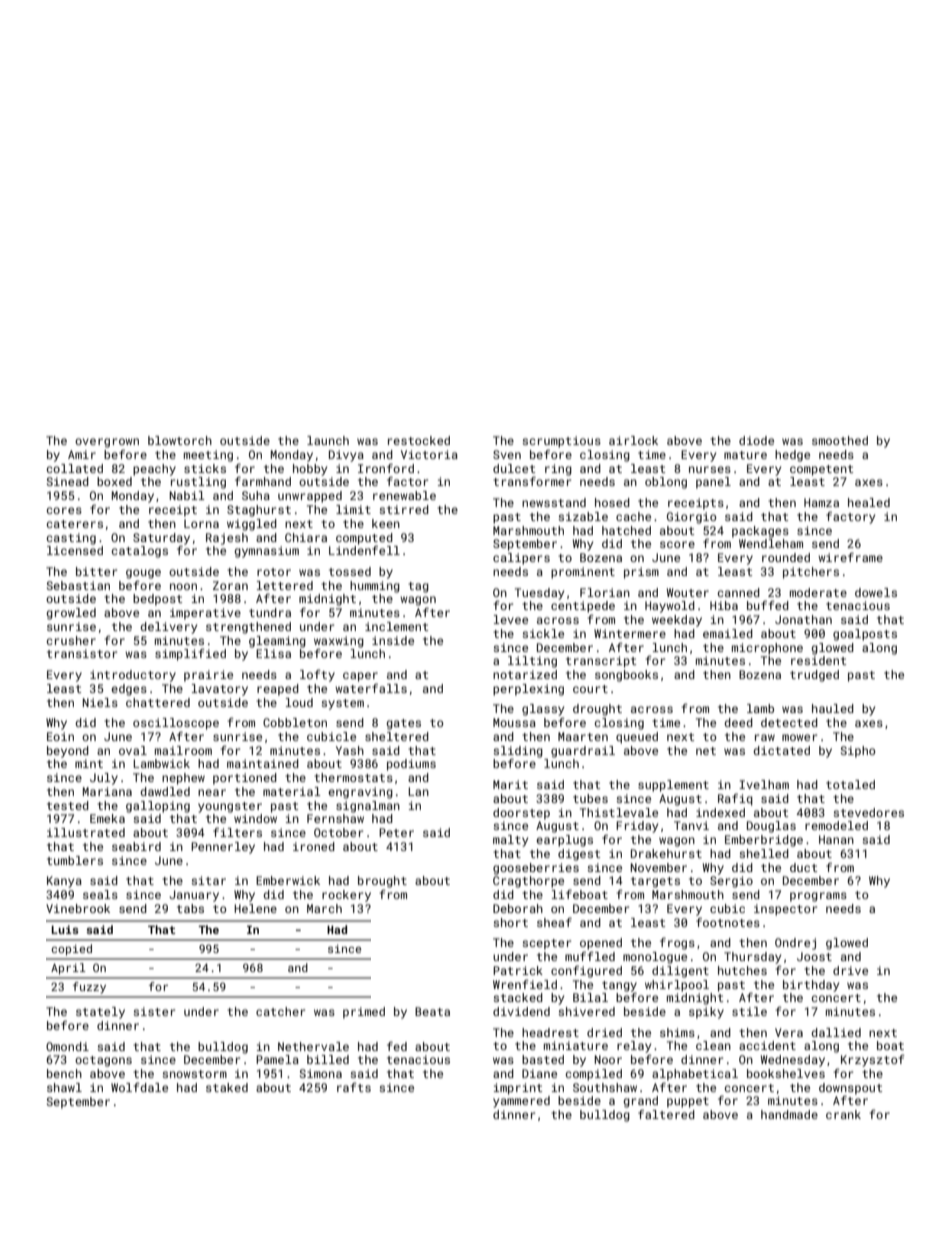 The image size is (952, 1233). What do you see at coordinates (375, 587) in the page?
I see `humming` at bounding box center [375, 587].
